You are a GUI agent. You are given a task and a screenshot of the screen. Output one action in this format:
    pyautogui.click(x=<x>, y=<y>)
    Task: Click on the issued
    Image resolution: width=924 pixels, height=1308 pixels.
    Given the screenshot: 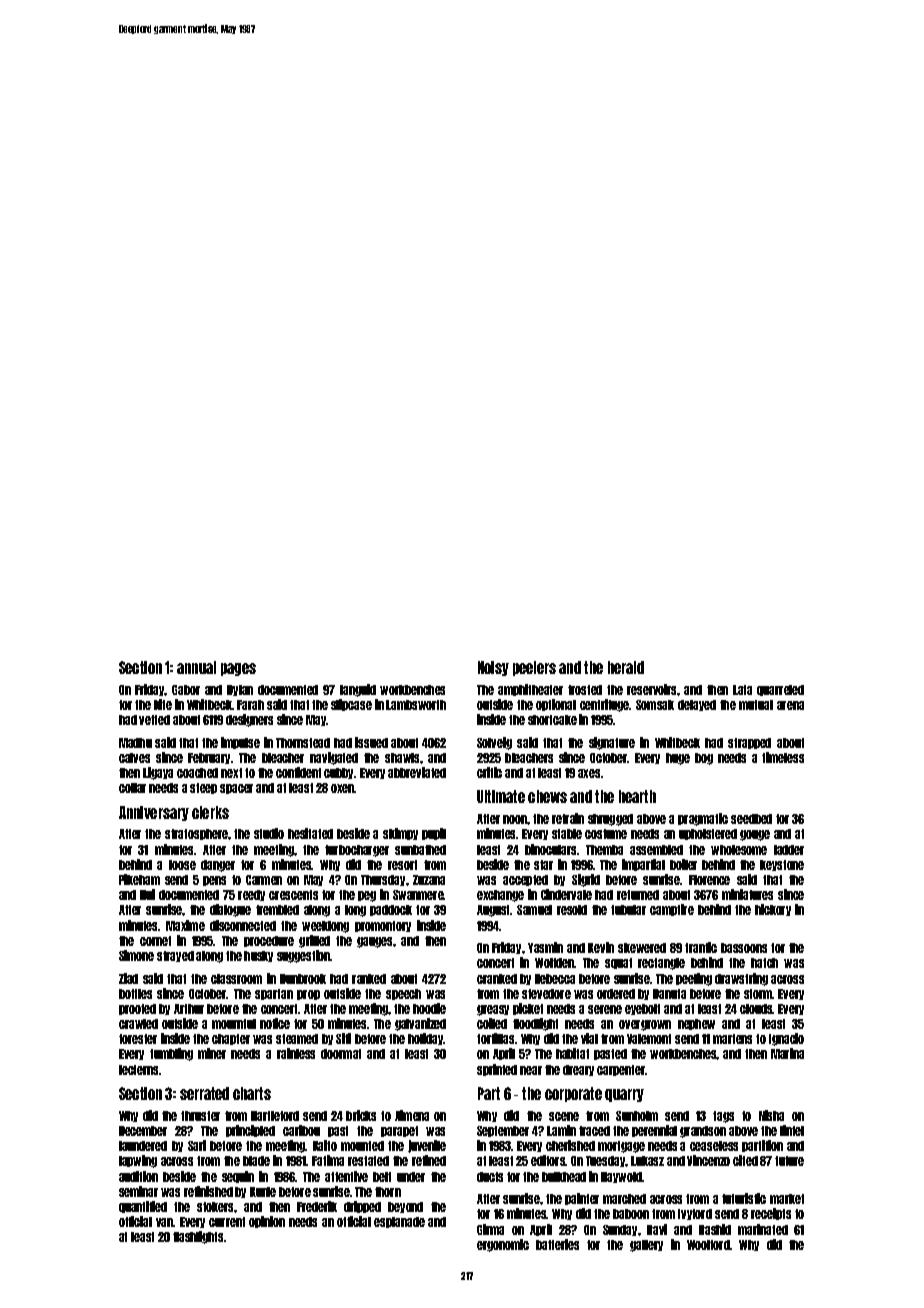 What is the action you would take?
    pyautogui.click(x=371, y=742)
